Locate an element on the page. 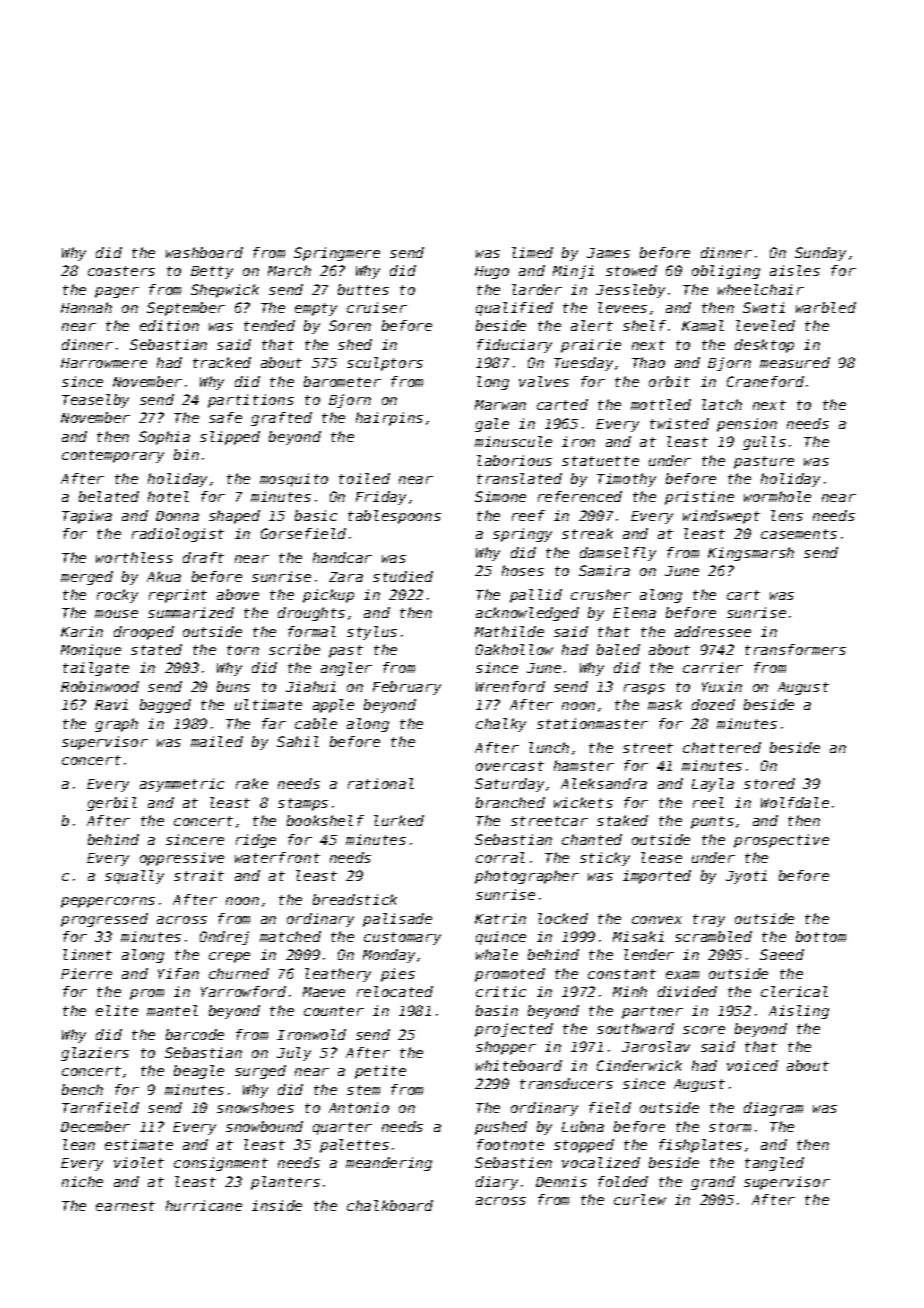  fiduciary is located at coordinates (514, 346).
